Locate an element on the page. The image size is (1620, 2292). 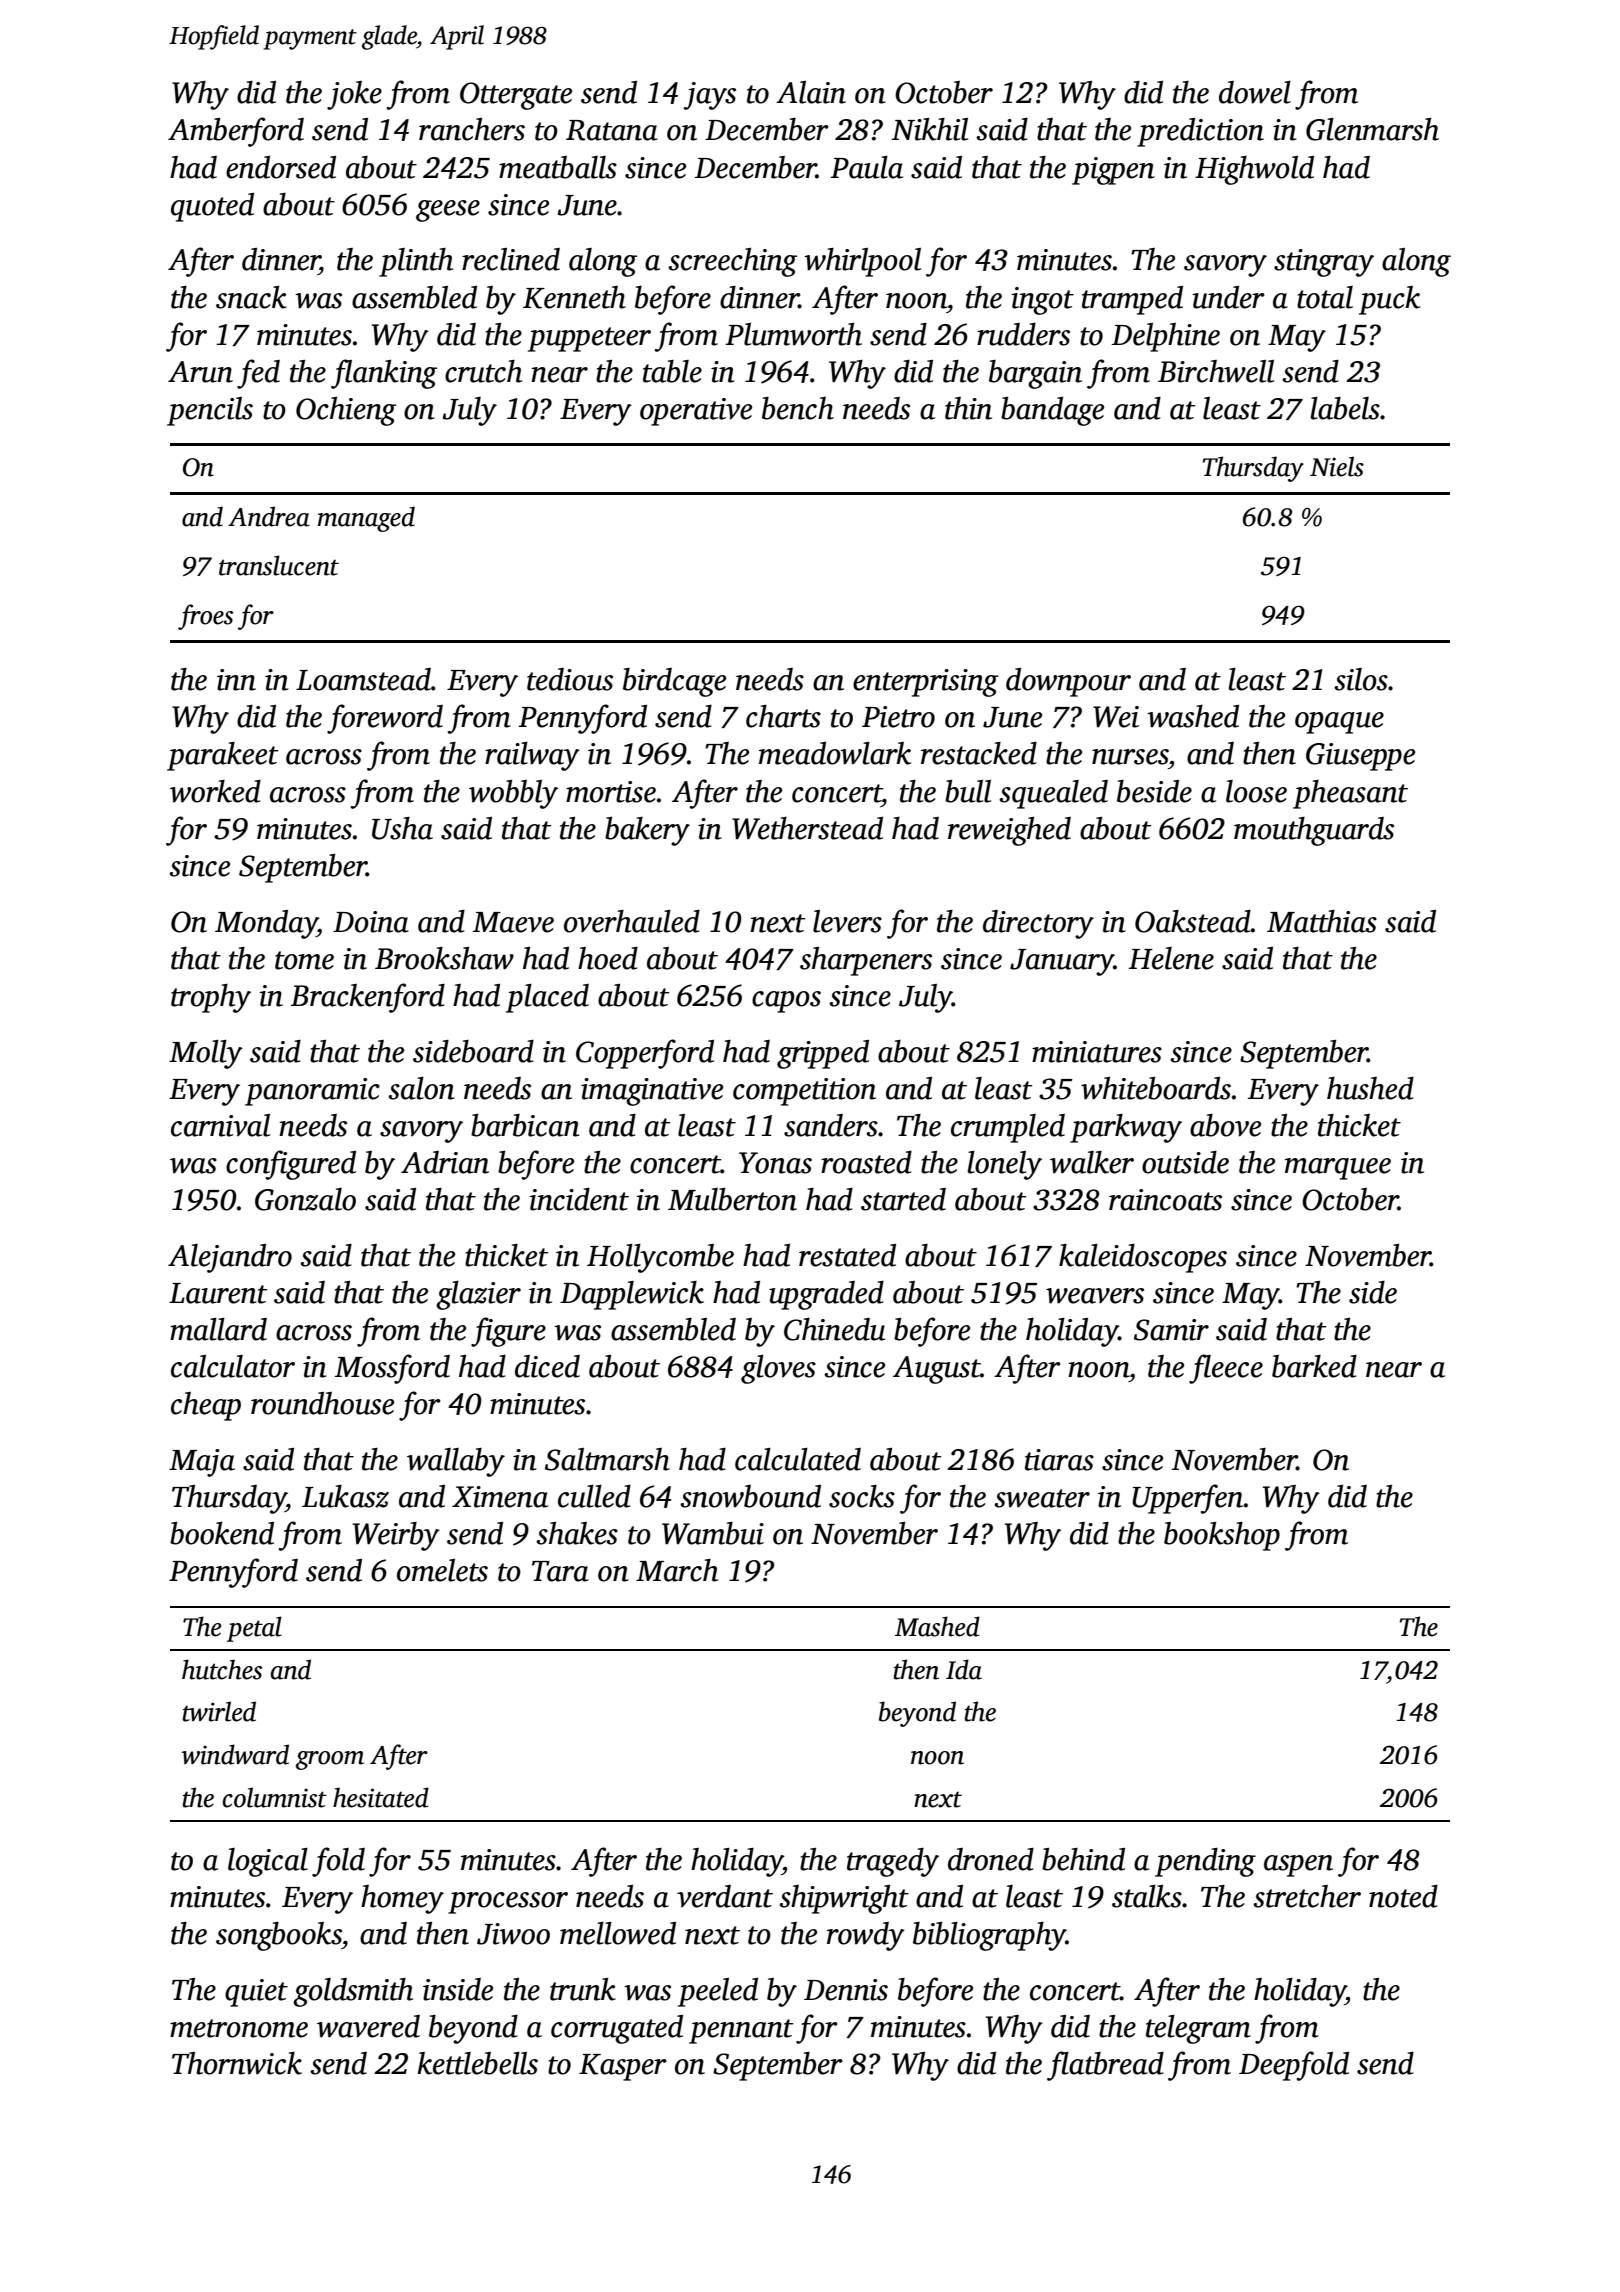
pigpen is located at coordinates (1113, 171).
